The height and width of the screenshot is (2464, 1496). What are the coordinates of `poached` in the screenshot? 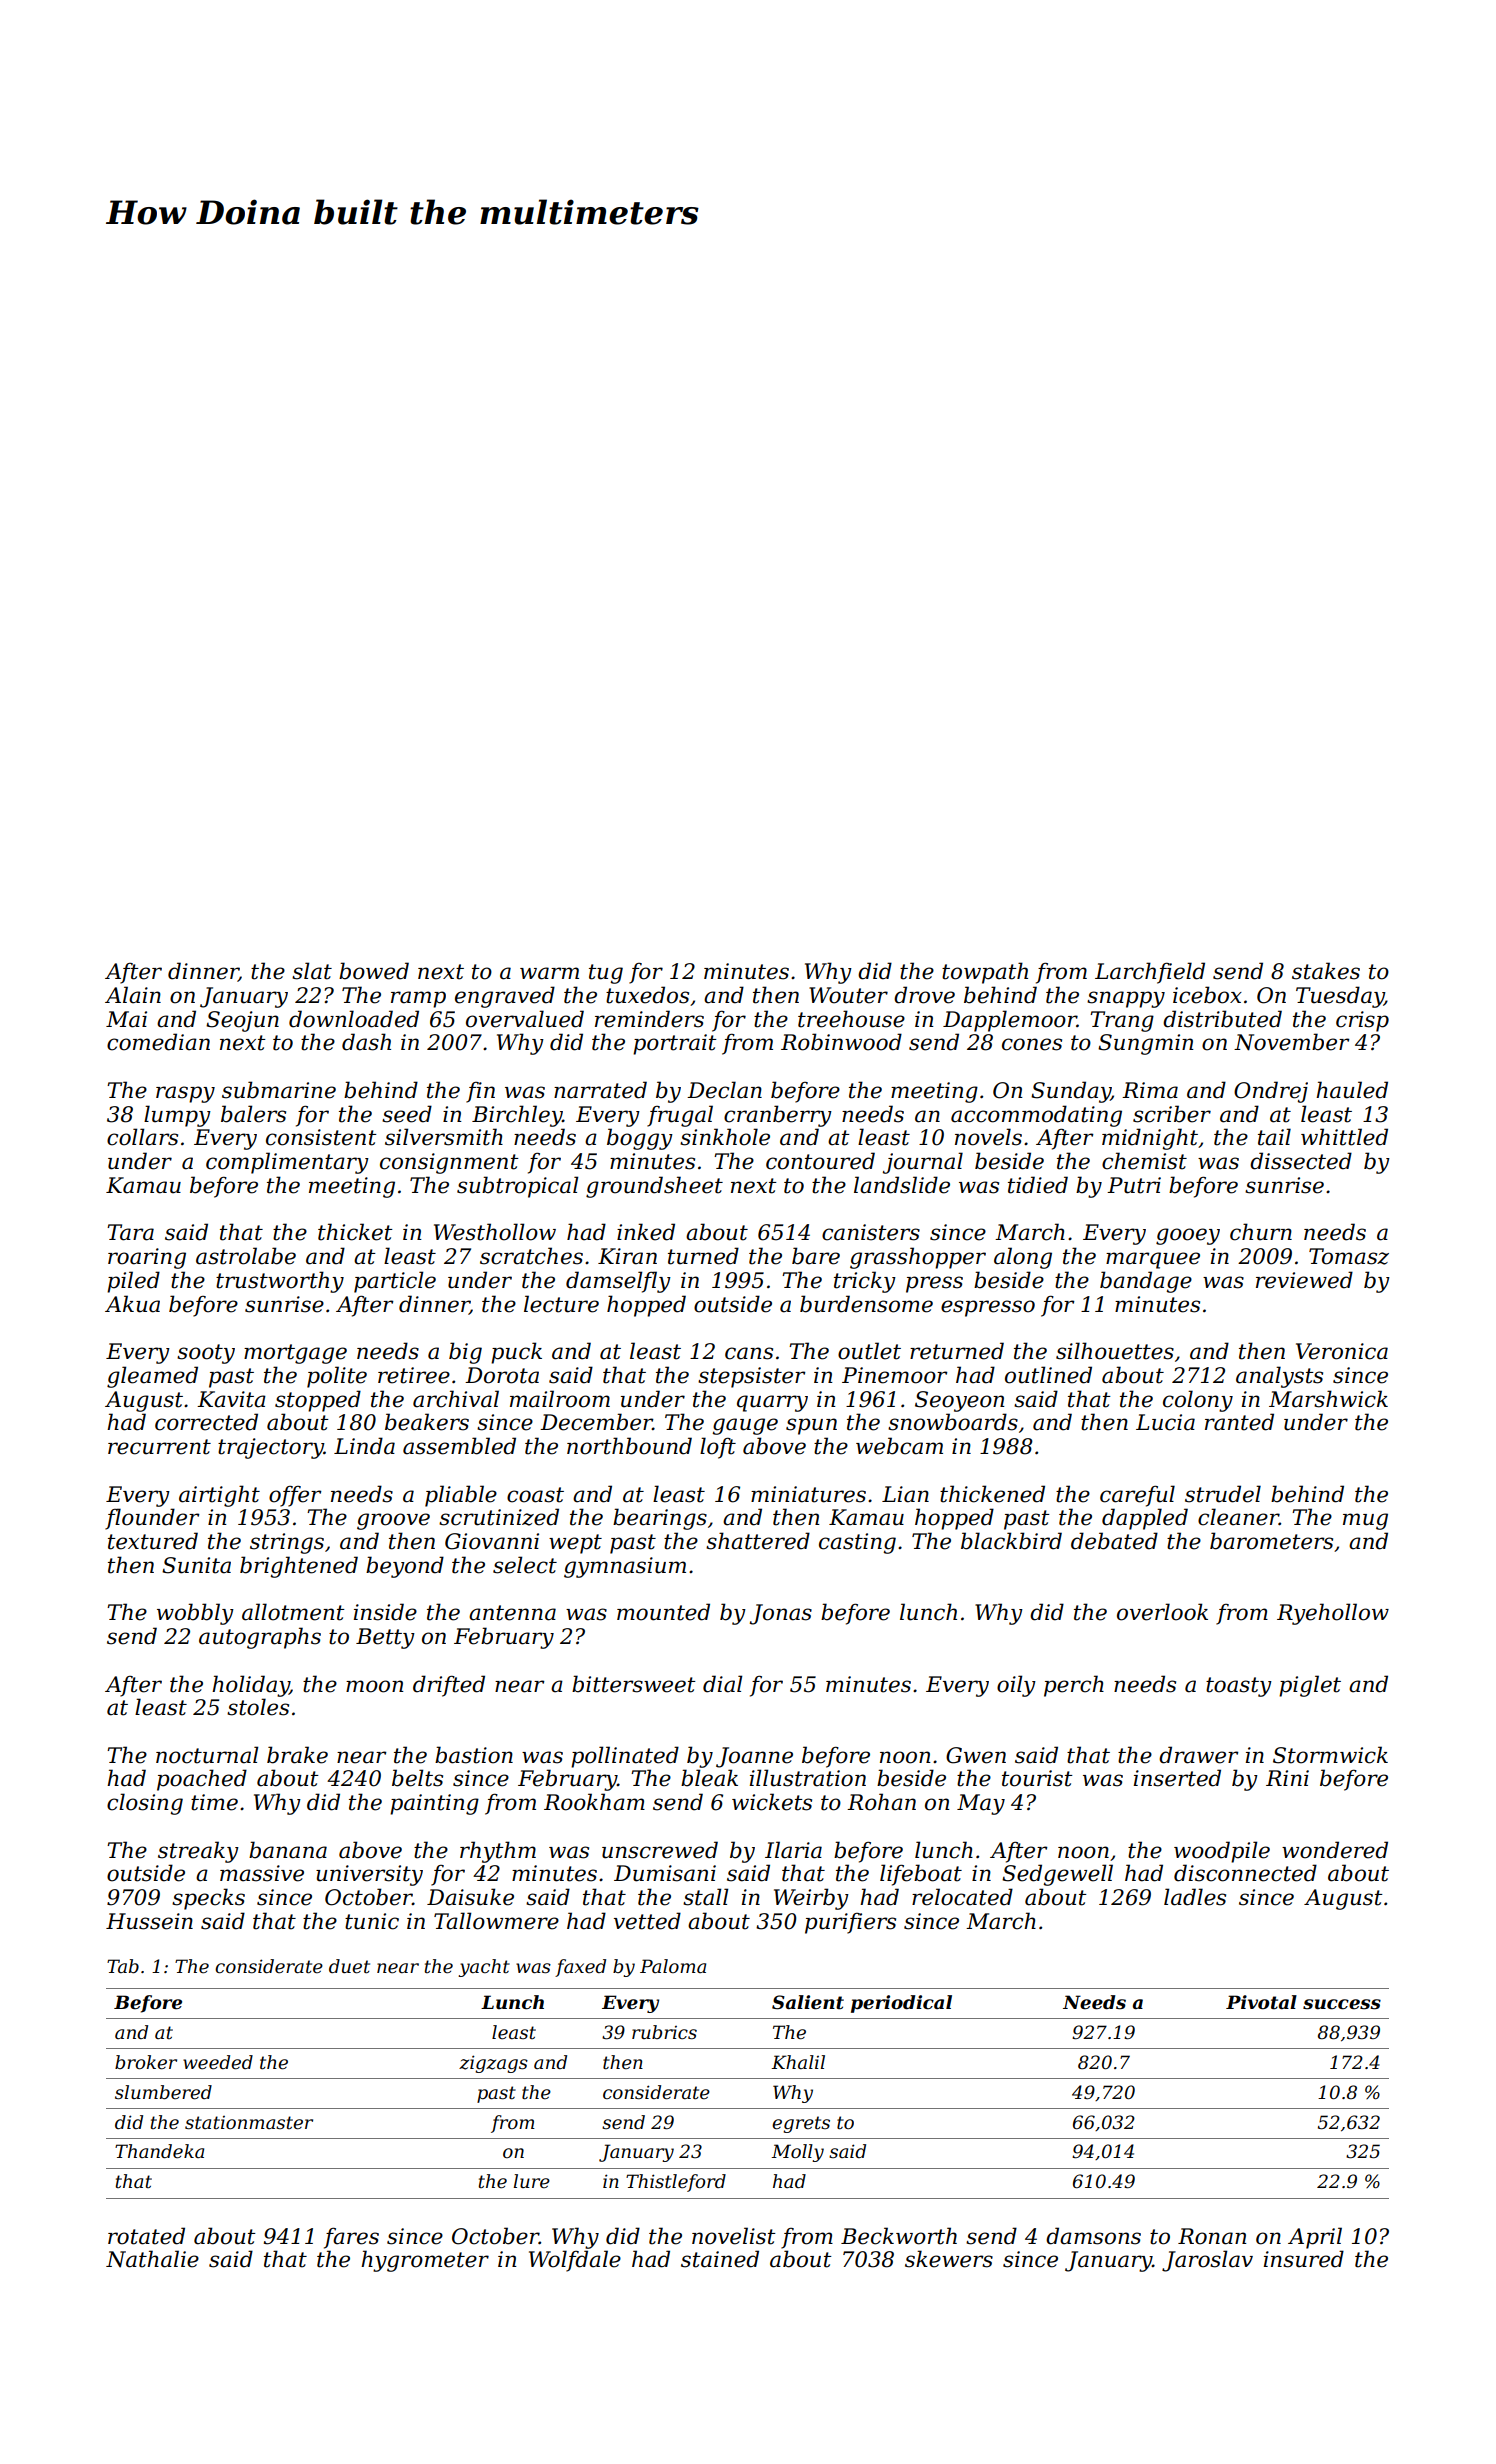 It's located at (202, 1780).
